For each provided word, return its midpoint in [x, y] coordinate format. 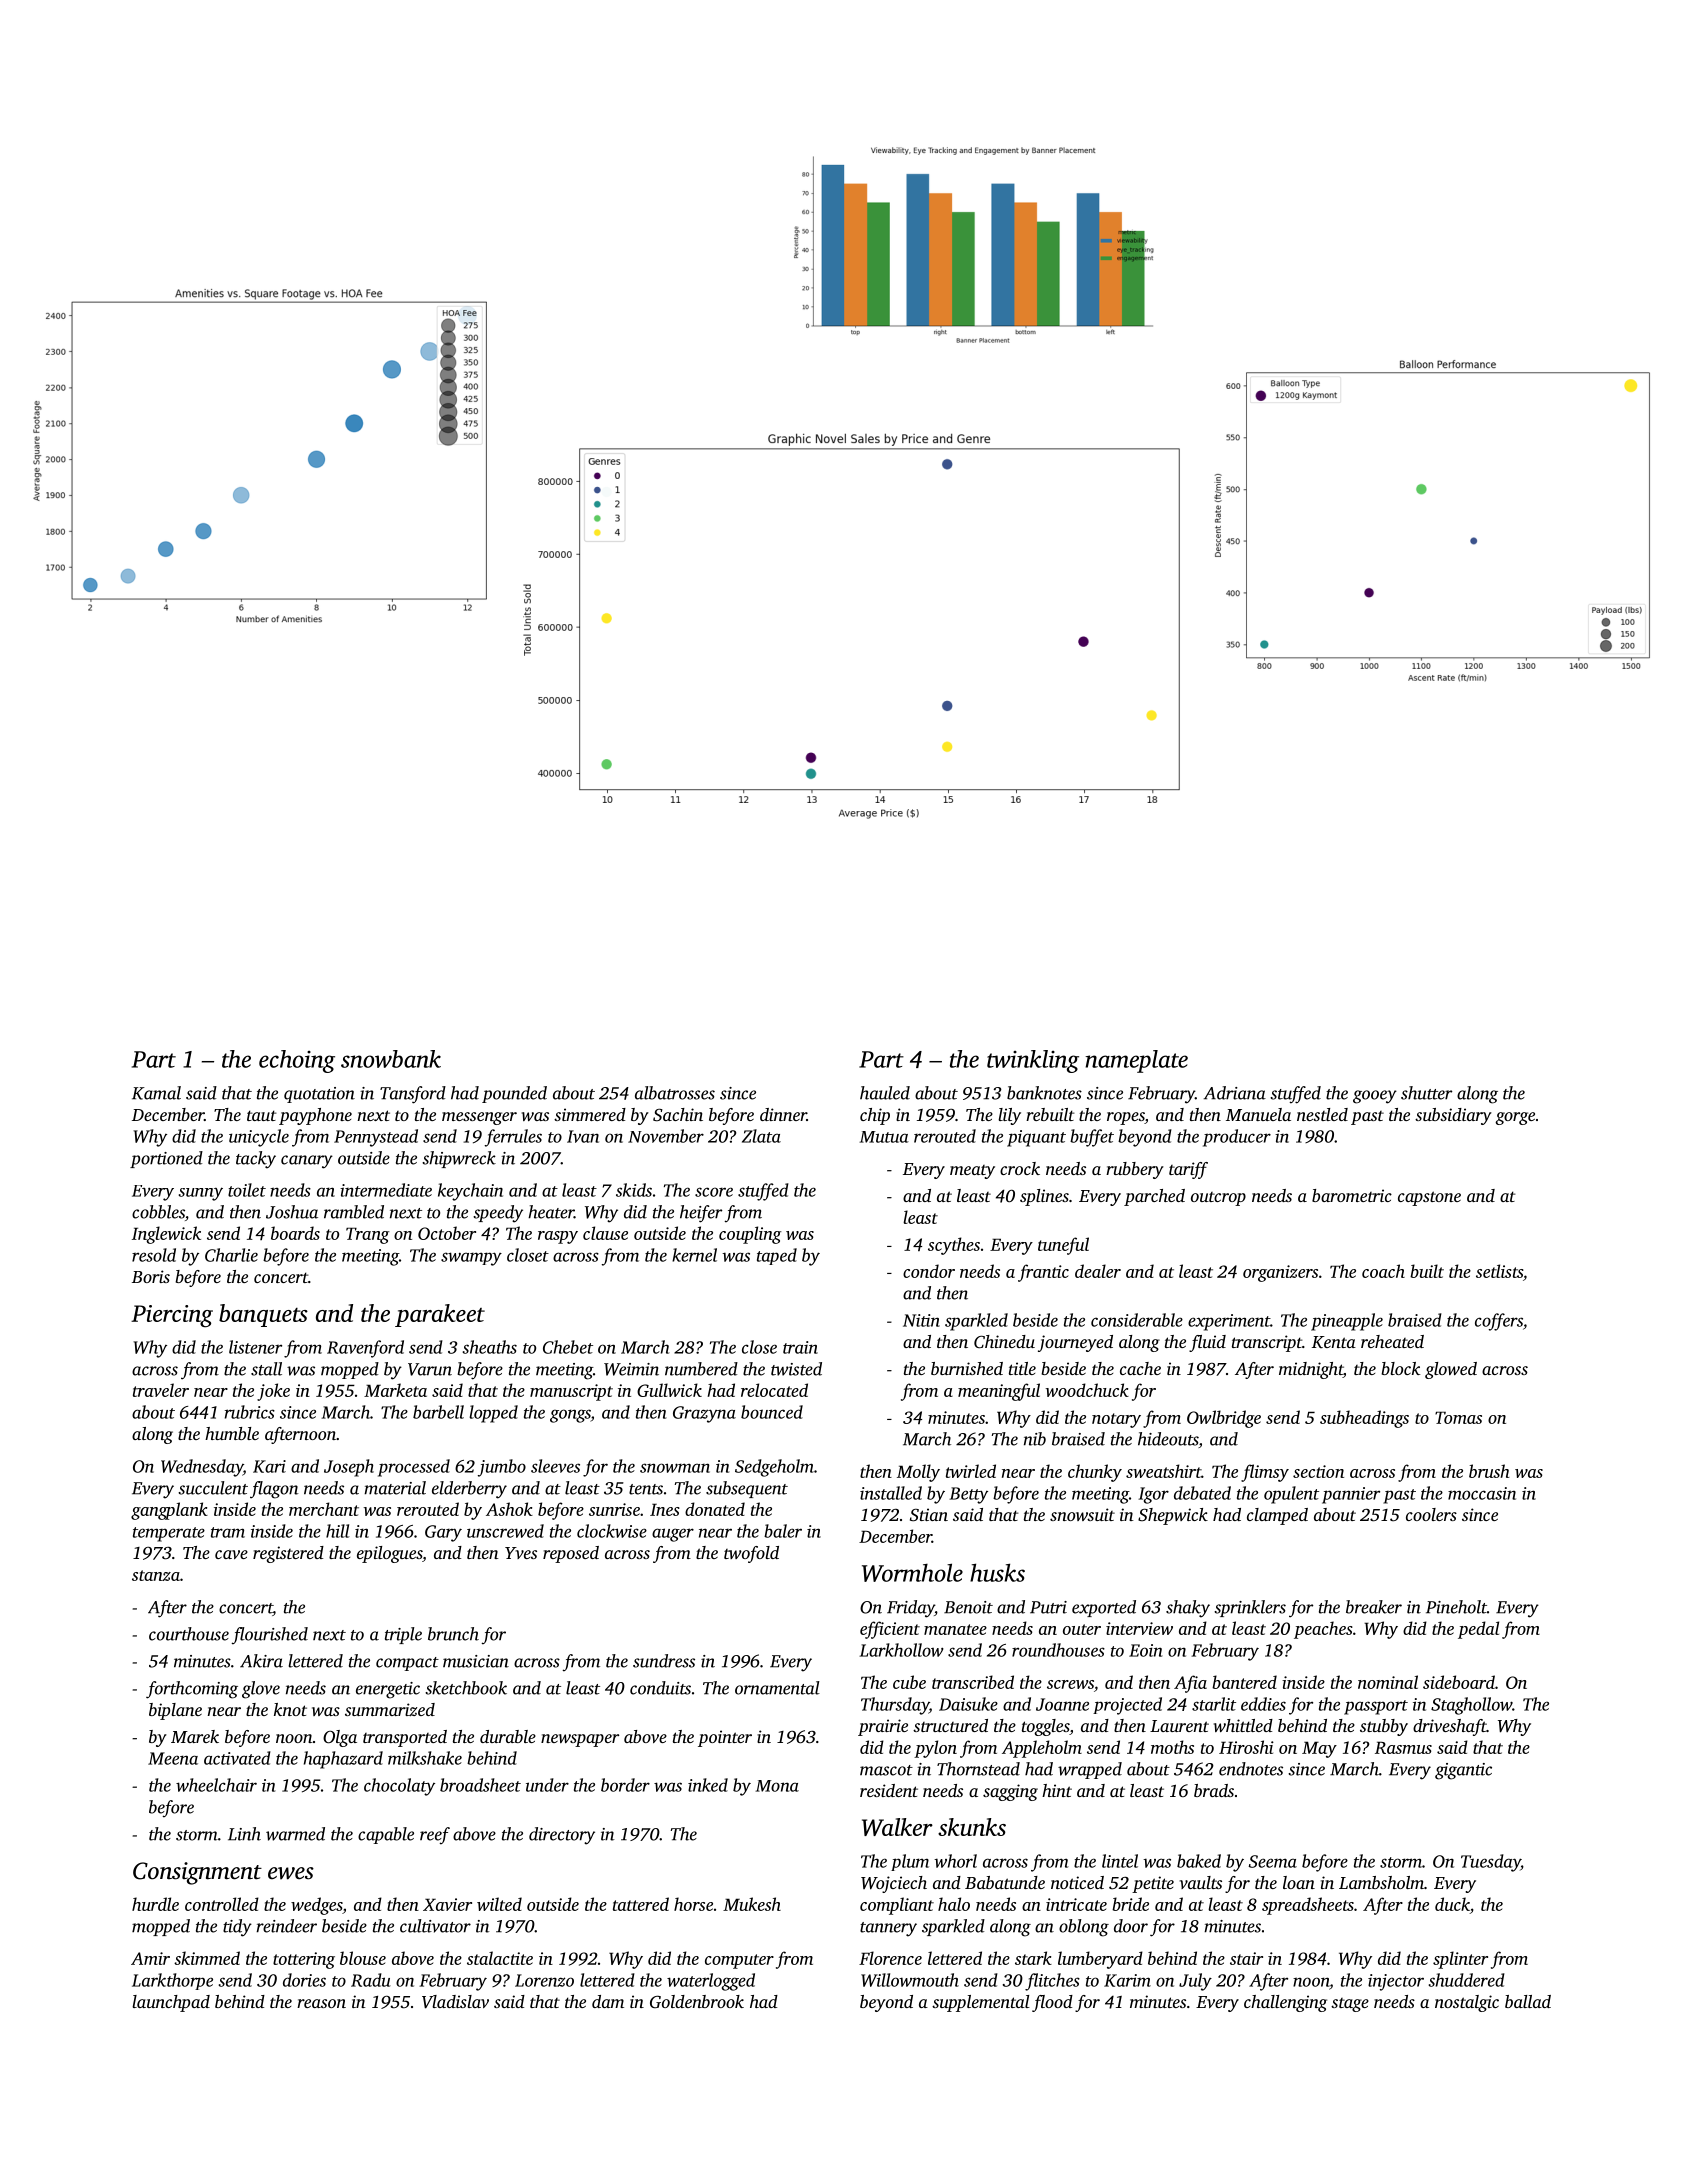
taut [261, 1115]
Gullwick [669, 1390]
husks [997, 1572]
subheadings [1364, 1419]
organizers [1280, 1273]
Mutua [884, 1137]
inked [708, 1785]
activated [237, 1758]
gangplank [169, 1511]
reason [321, 2003]
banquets [263, 1315]
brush [1489, 1471]
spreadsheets [1308, 1906]
